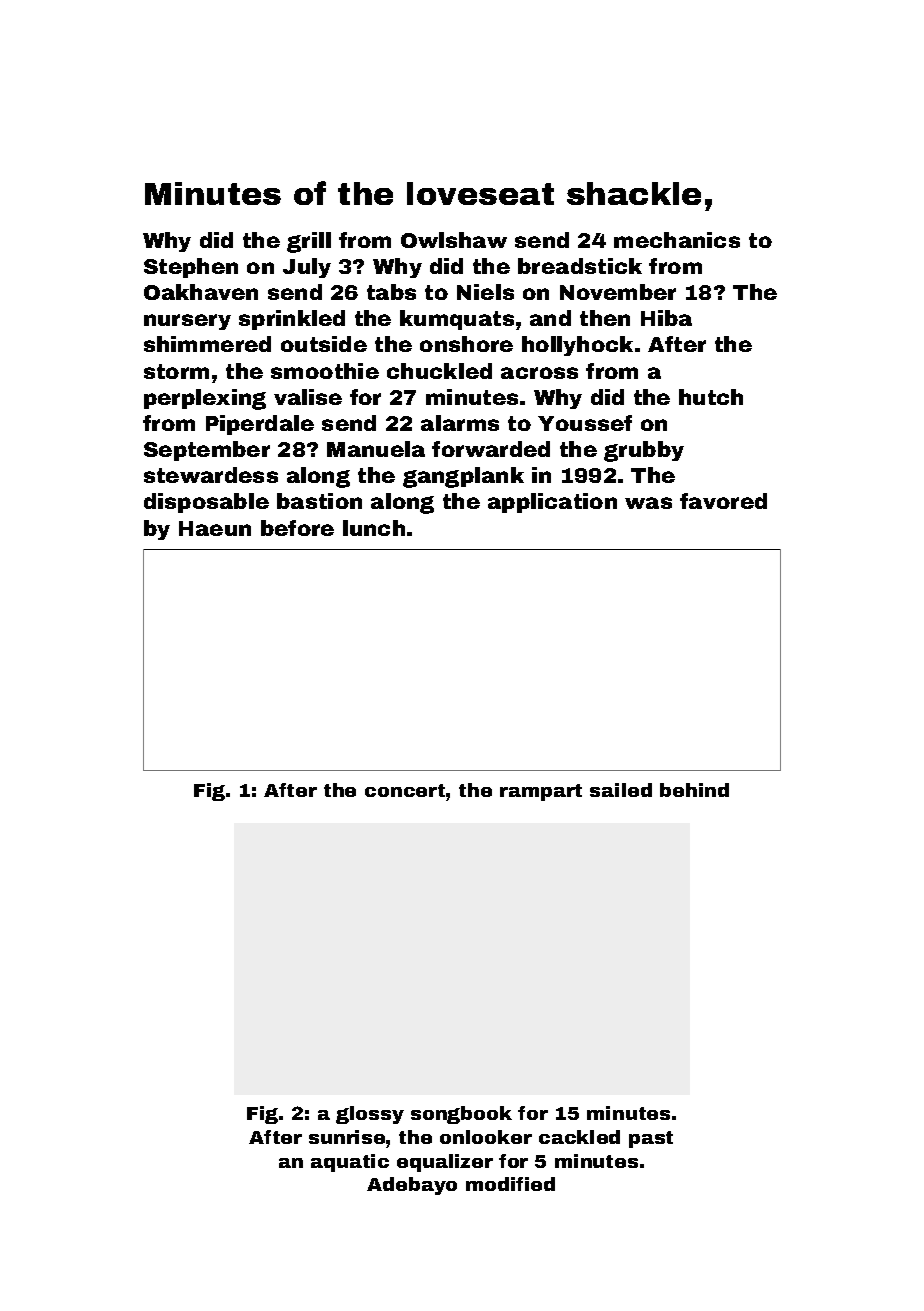 The width and height of the screenshot is (924, 1311). Describe the element at coordinates (215, 528) in the screenshot. I see `Haeun` at that location.
